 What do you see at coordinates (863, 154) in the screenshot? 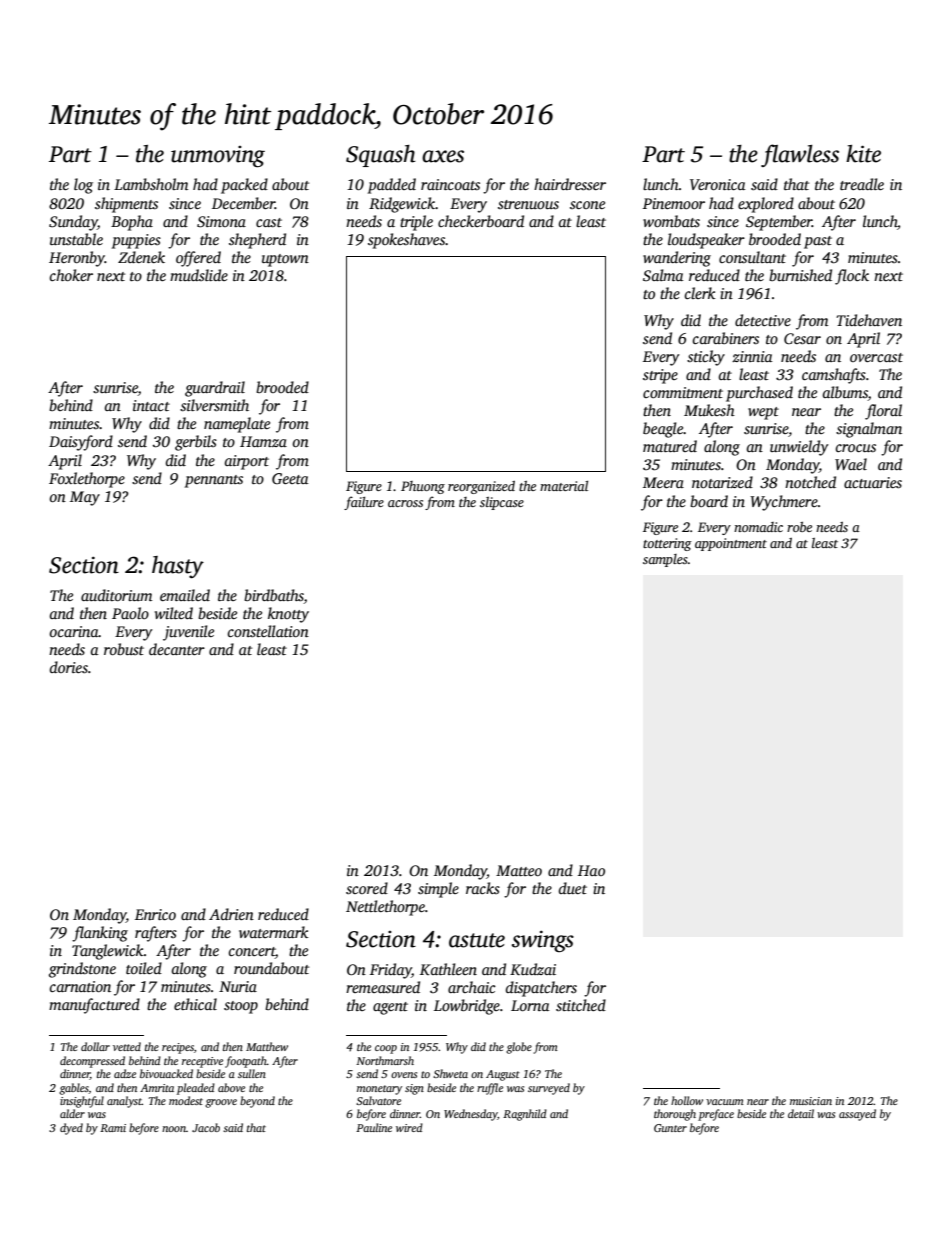
I see `kite` at bounding box center [863, 154].
